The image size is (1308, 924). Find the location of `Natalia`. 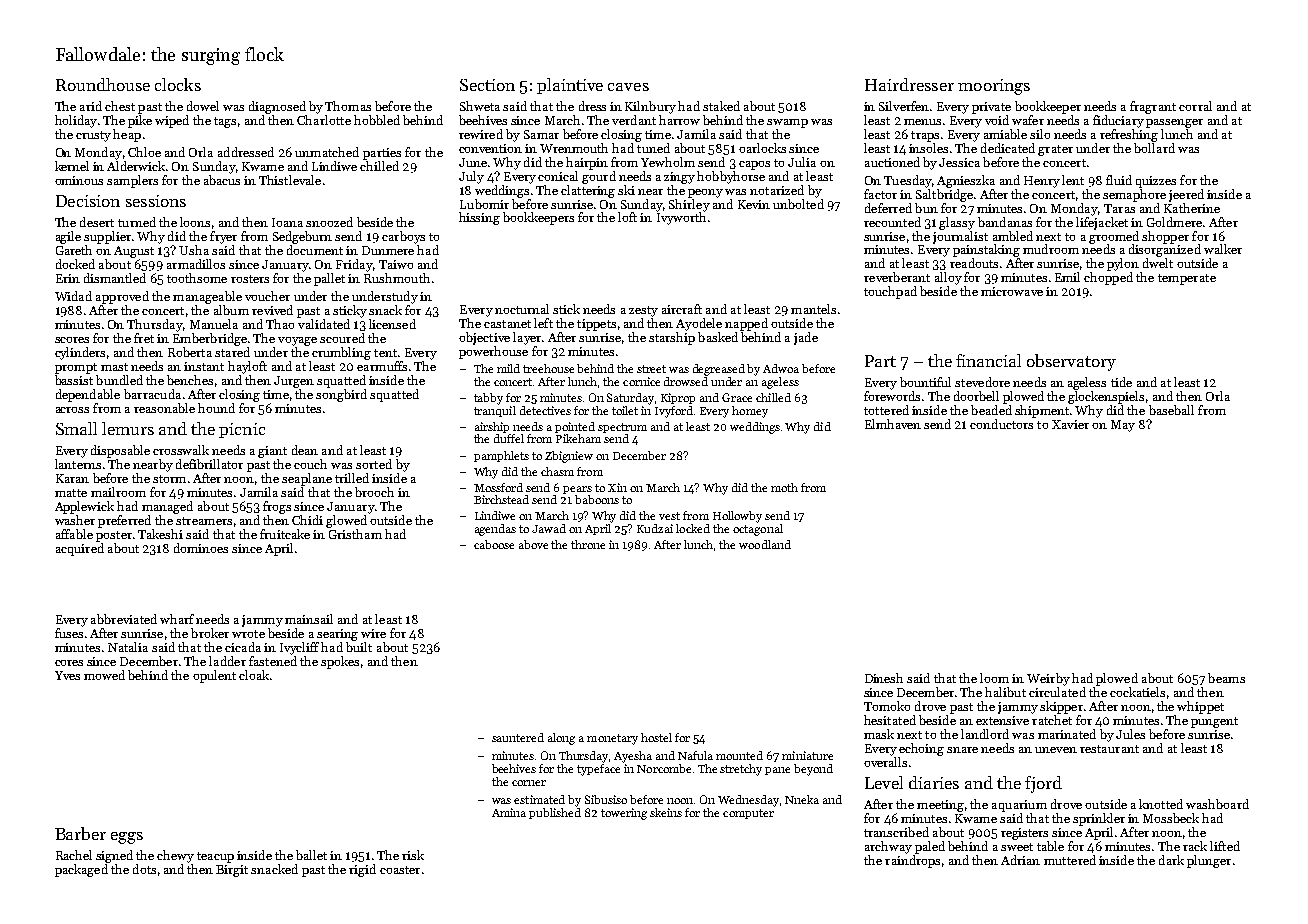

Natalia is located at coordinates (128, 647).
